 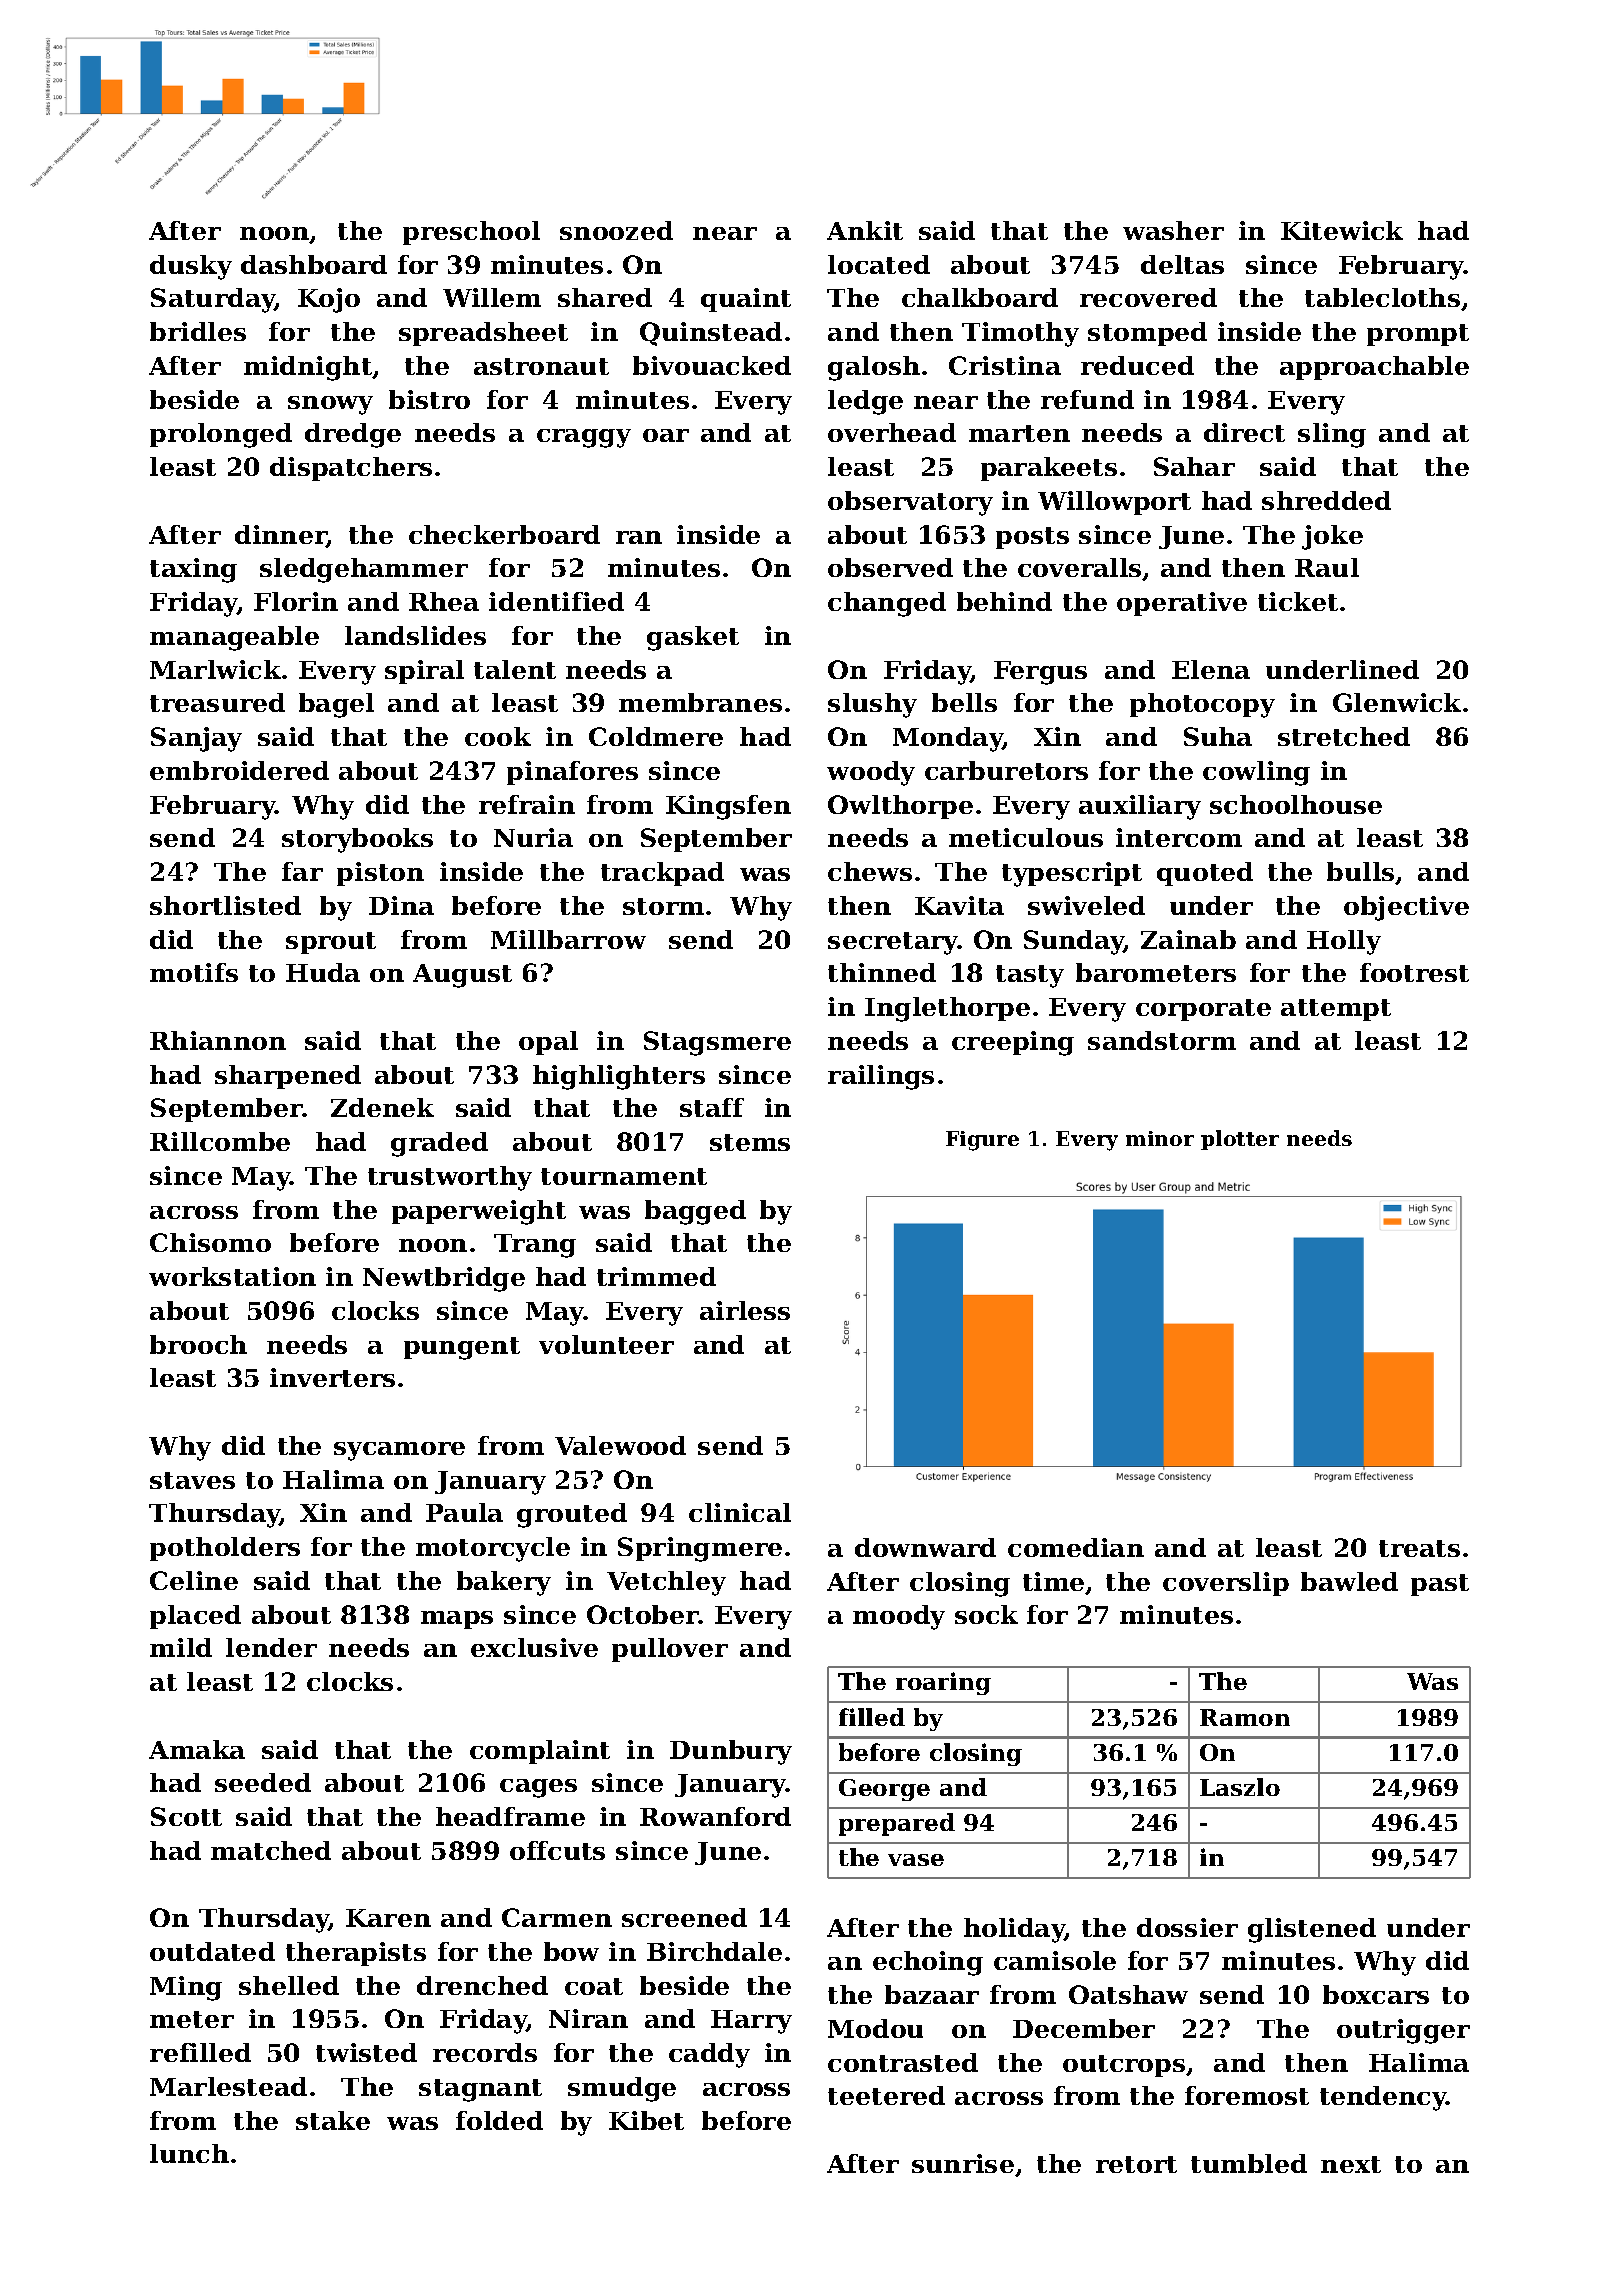 What do you see at coordinates (1160, 1138) in the screenshot?
I see `minor` at bounding box center [1160, 1138].
